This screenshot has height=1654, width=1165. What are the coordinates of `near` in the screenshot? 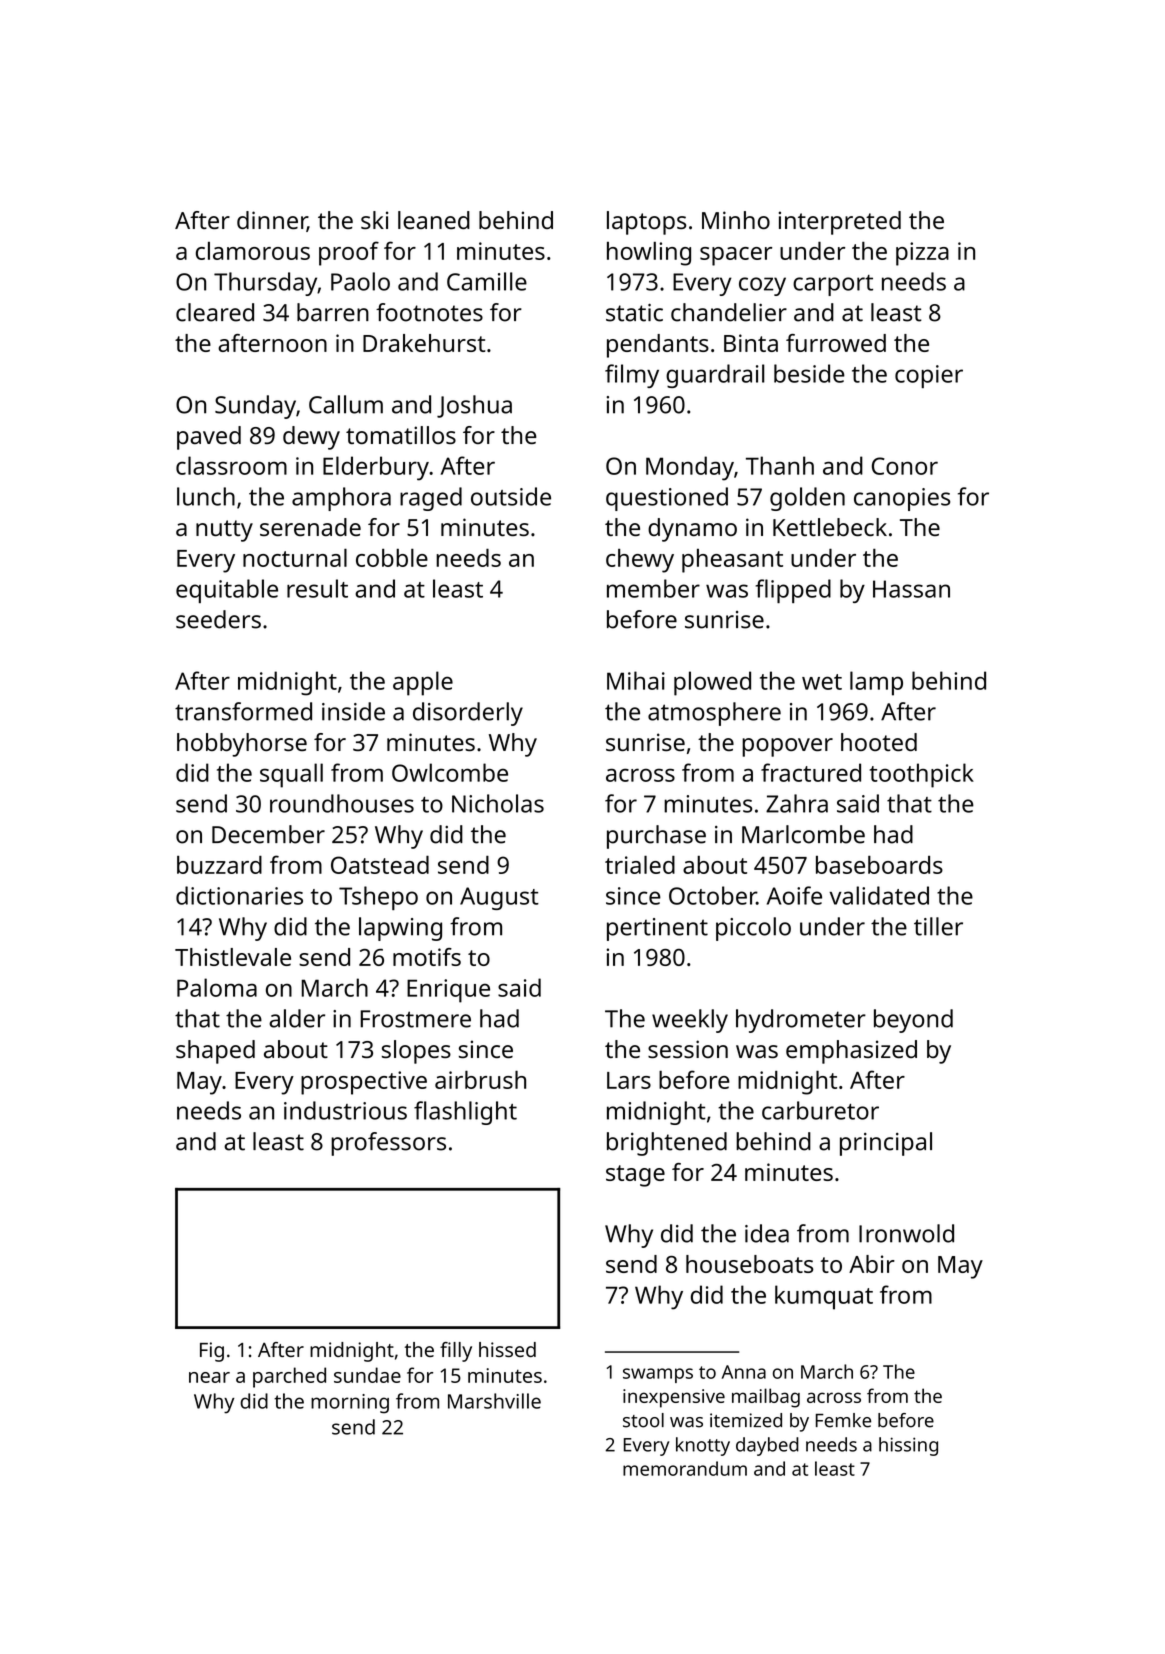 It's located at (209, 1377).
